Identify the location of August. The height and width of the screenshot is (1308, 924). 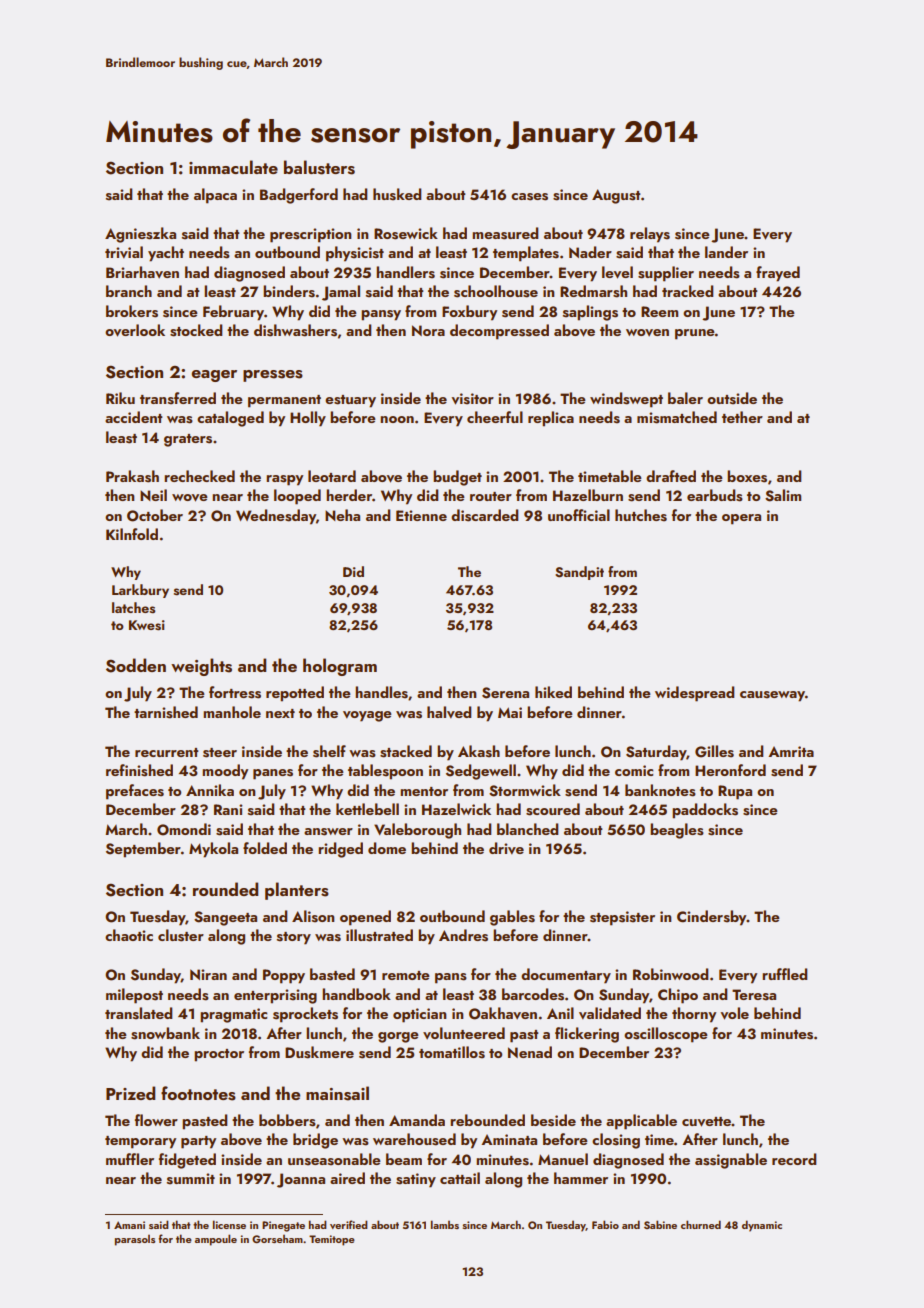
(616, 196).
